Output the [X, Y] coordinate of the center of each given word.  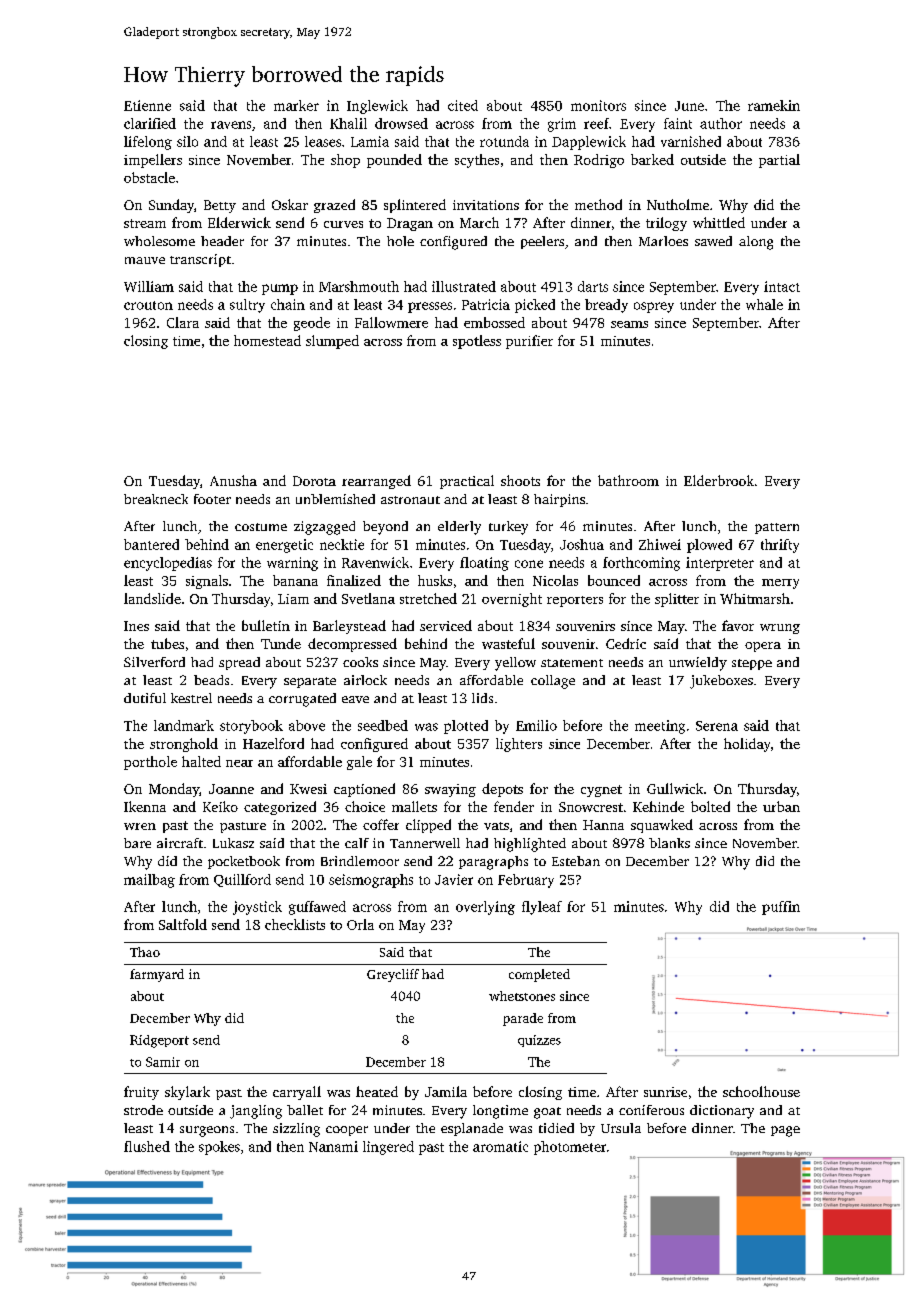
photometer [570, 1148]
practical [467, 482]
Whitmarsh [755, 598]
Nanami [333, 1146]
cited [463, 105]
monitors [598, 105]
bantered [151, 544]
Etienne [147, 105]
